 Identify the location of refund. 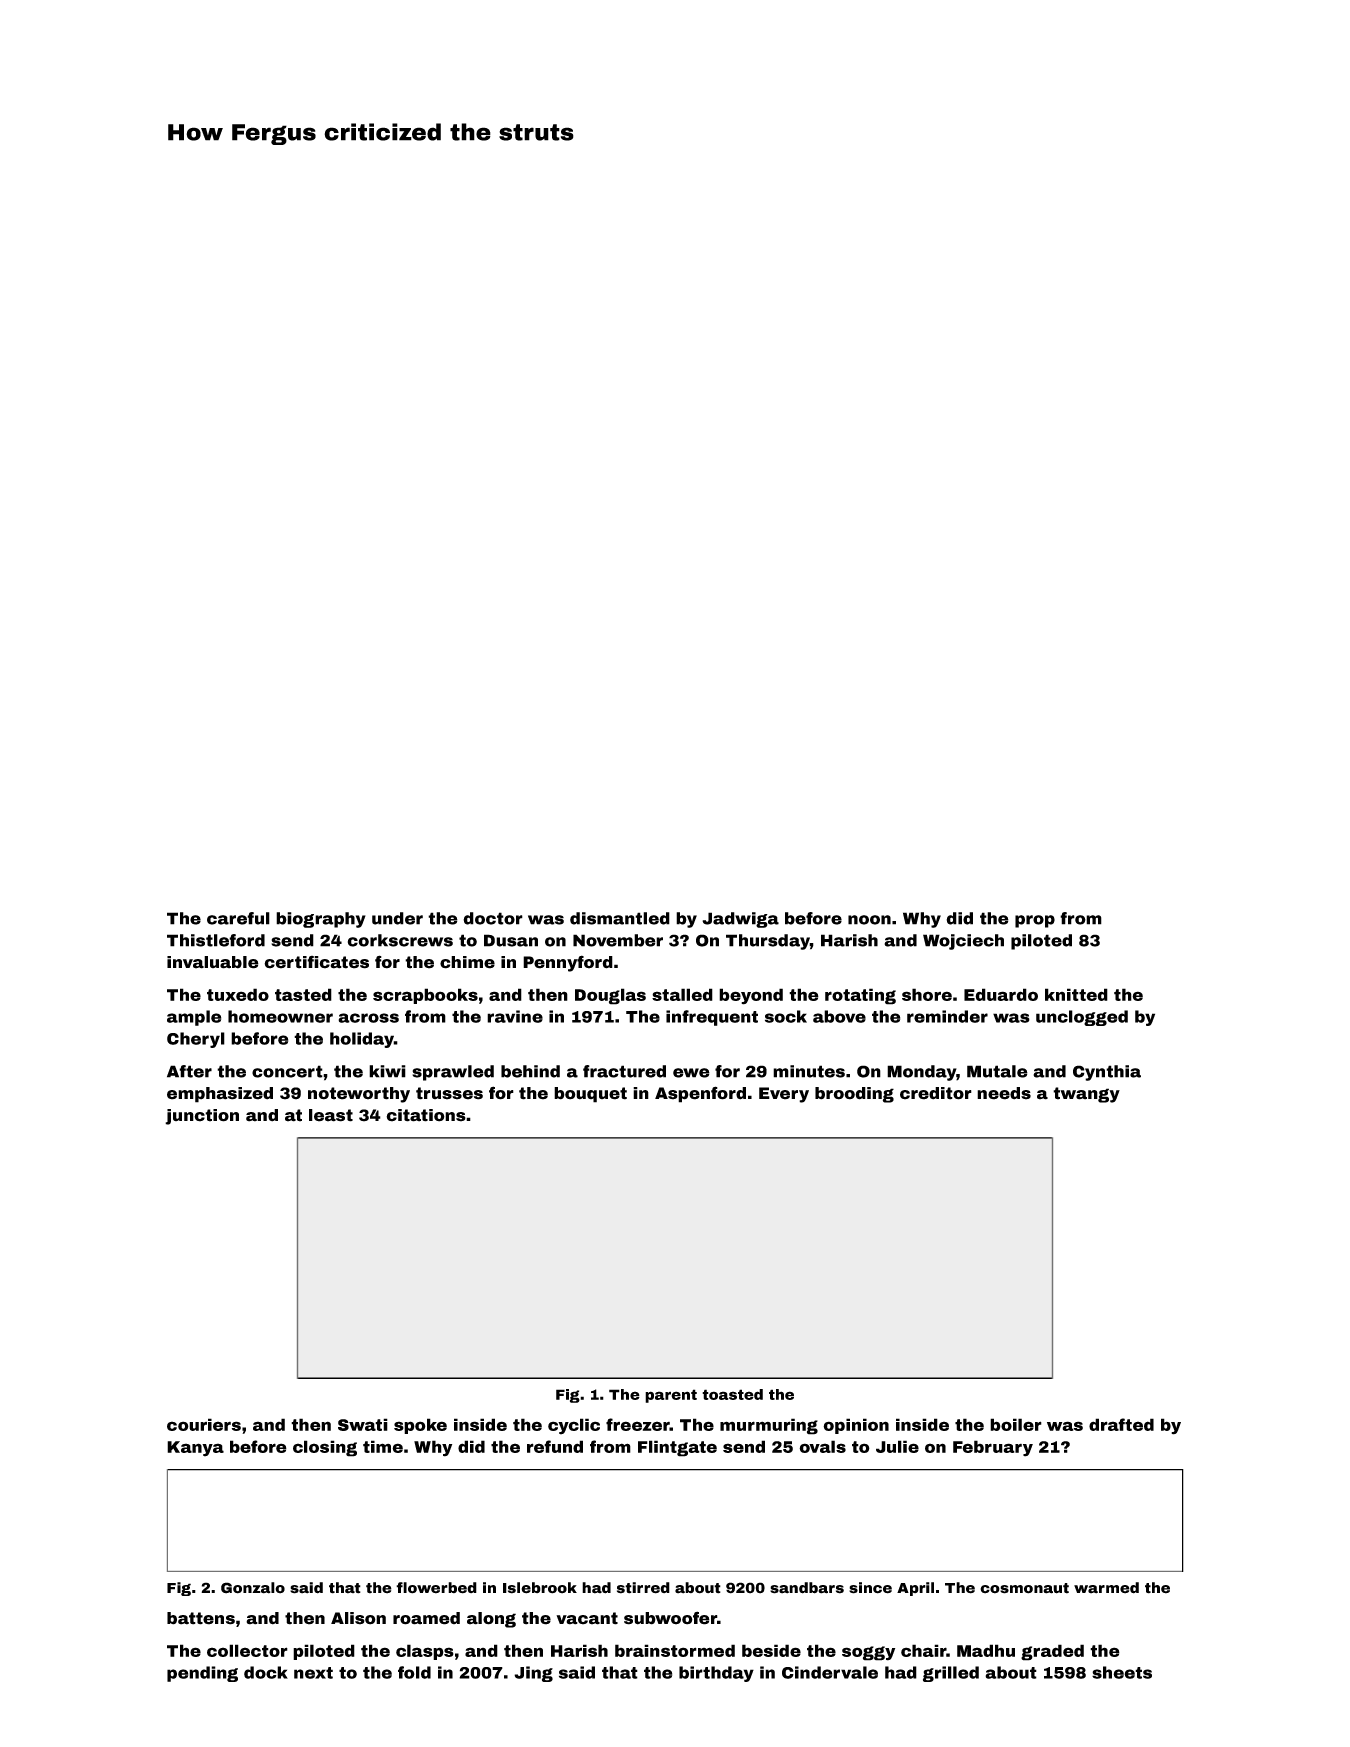
(555, 1446).
